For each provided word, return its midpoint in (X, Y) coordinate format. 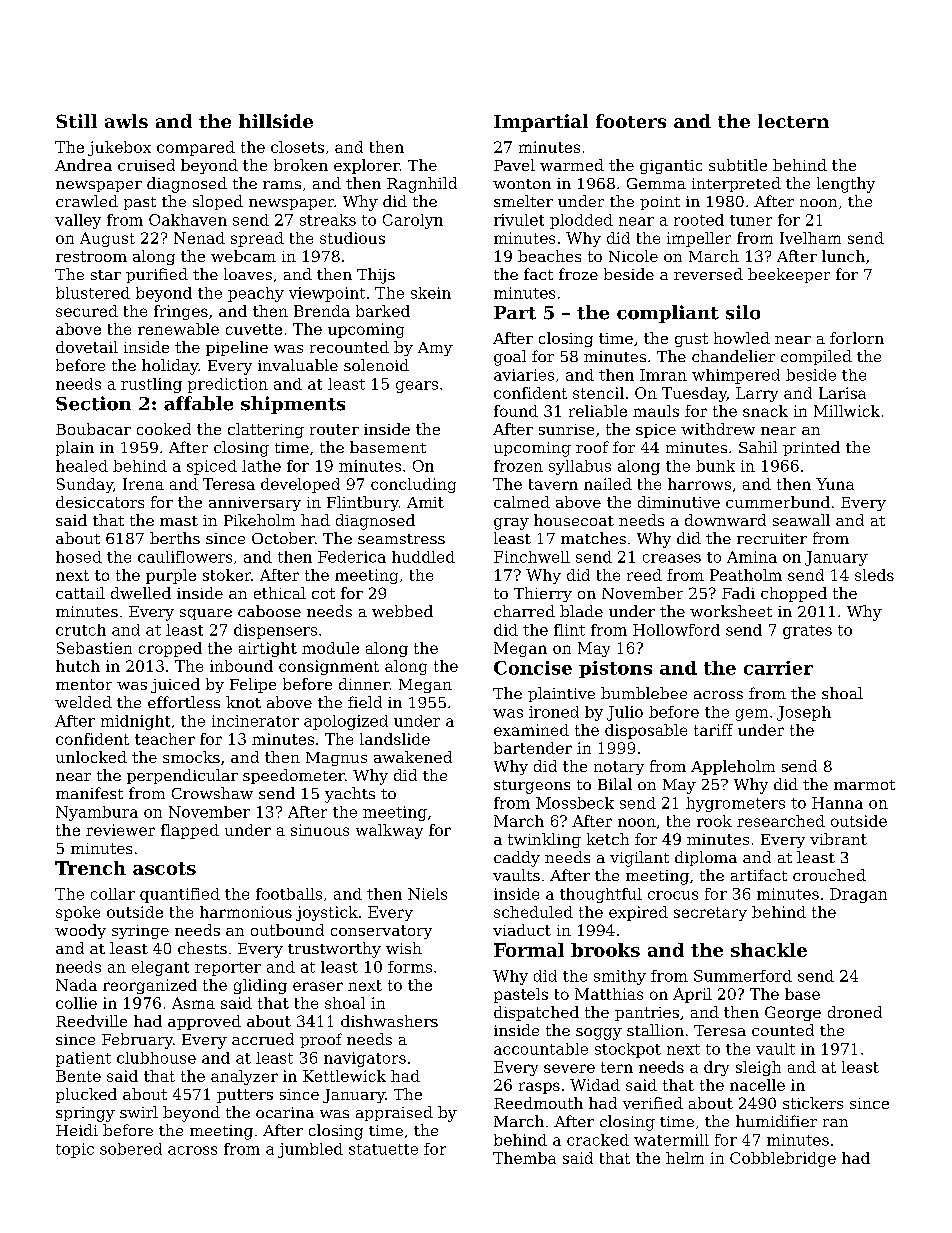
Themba (524, 1158)
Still (76, 121)
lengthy (846, 185)
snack (765, 411)
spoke (78, 913)
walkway (389, 831)
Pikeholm (259, 520)
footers (631, 121)
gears (417, 387)
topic (75, 1150)
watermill (671, 1140)
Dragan (858, 895)
